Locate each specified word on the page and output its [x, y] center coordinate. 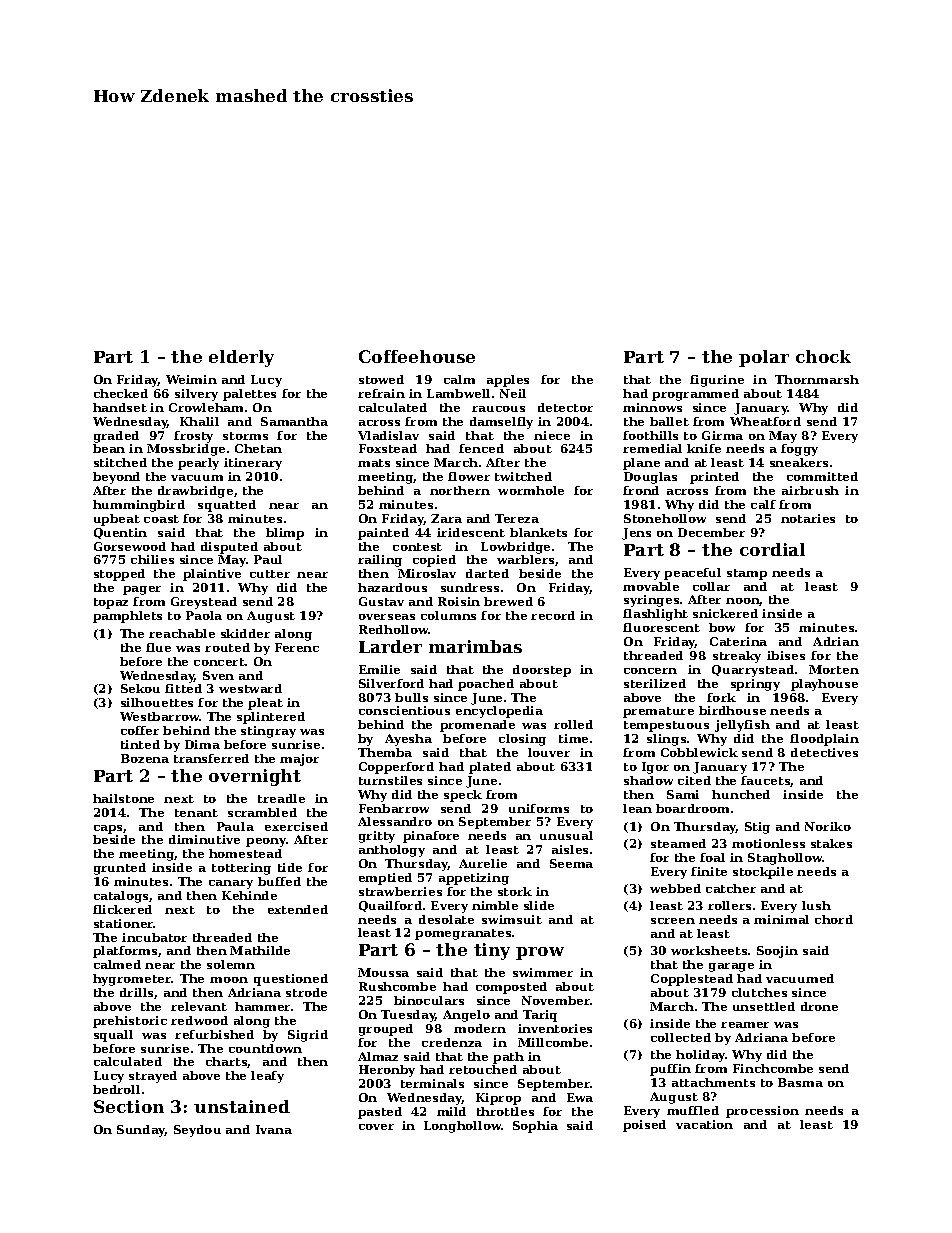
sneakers [799, 462]
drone [819, 1006]
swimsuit [512, 919]
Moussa [383, 972]
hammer [262, 1006]
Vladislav [388, 435]
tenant [196, 813]
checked [121, 393]
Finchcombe [773, 1068]
